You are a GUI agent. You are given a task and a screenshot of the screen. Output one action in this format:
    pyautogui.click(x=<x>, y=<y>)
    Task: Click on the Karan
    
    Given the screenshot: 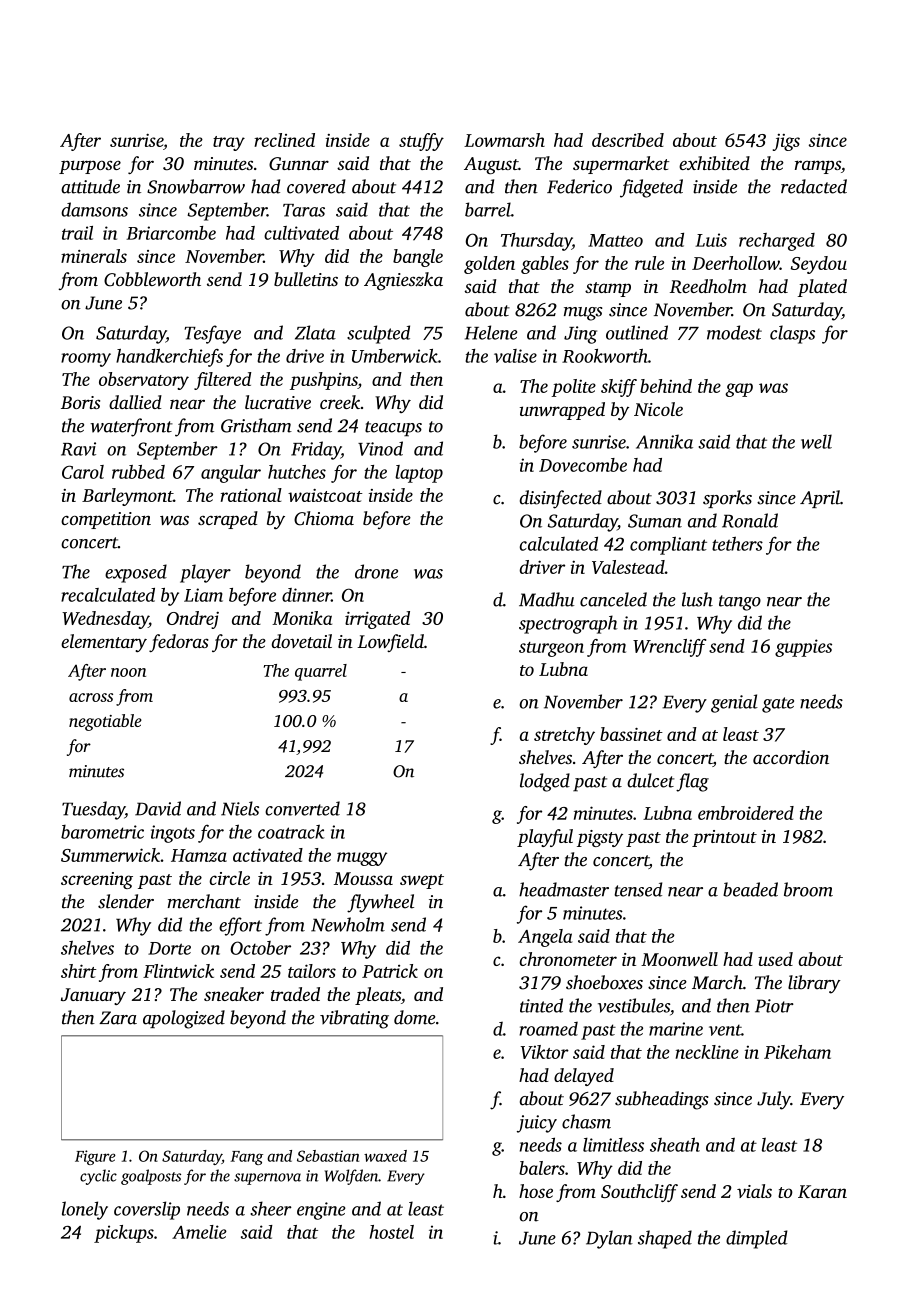 What is the action you would take?
    pyautogui.click(x=822, y=1191)
